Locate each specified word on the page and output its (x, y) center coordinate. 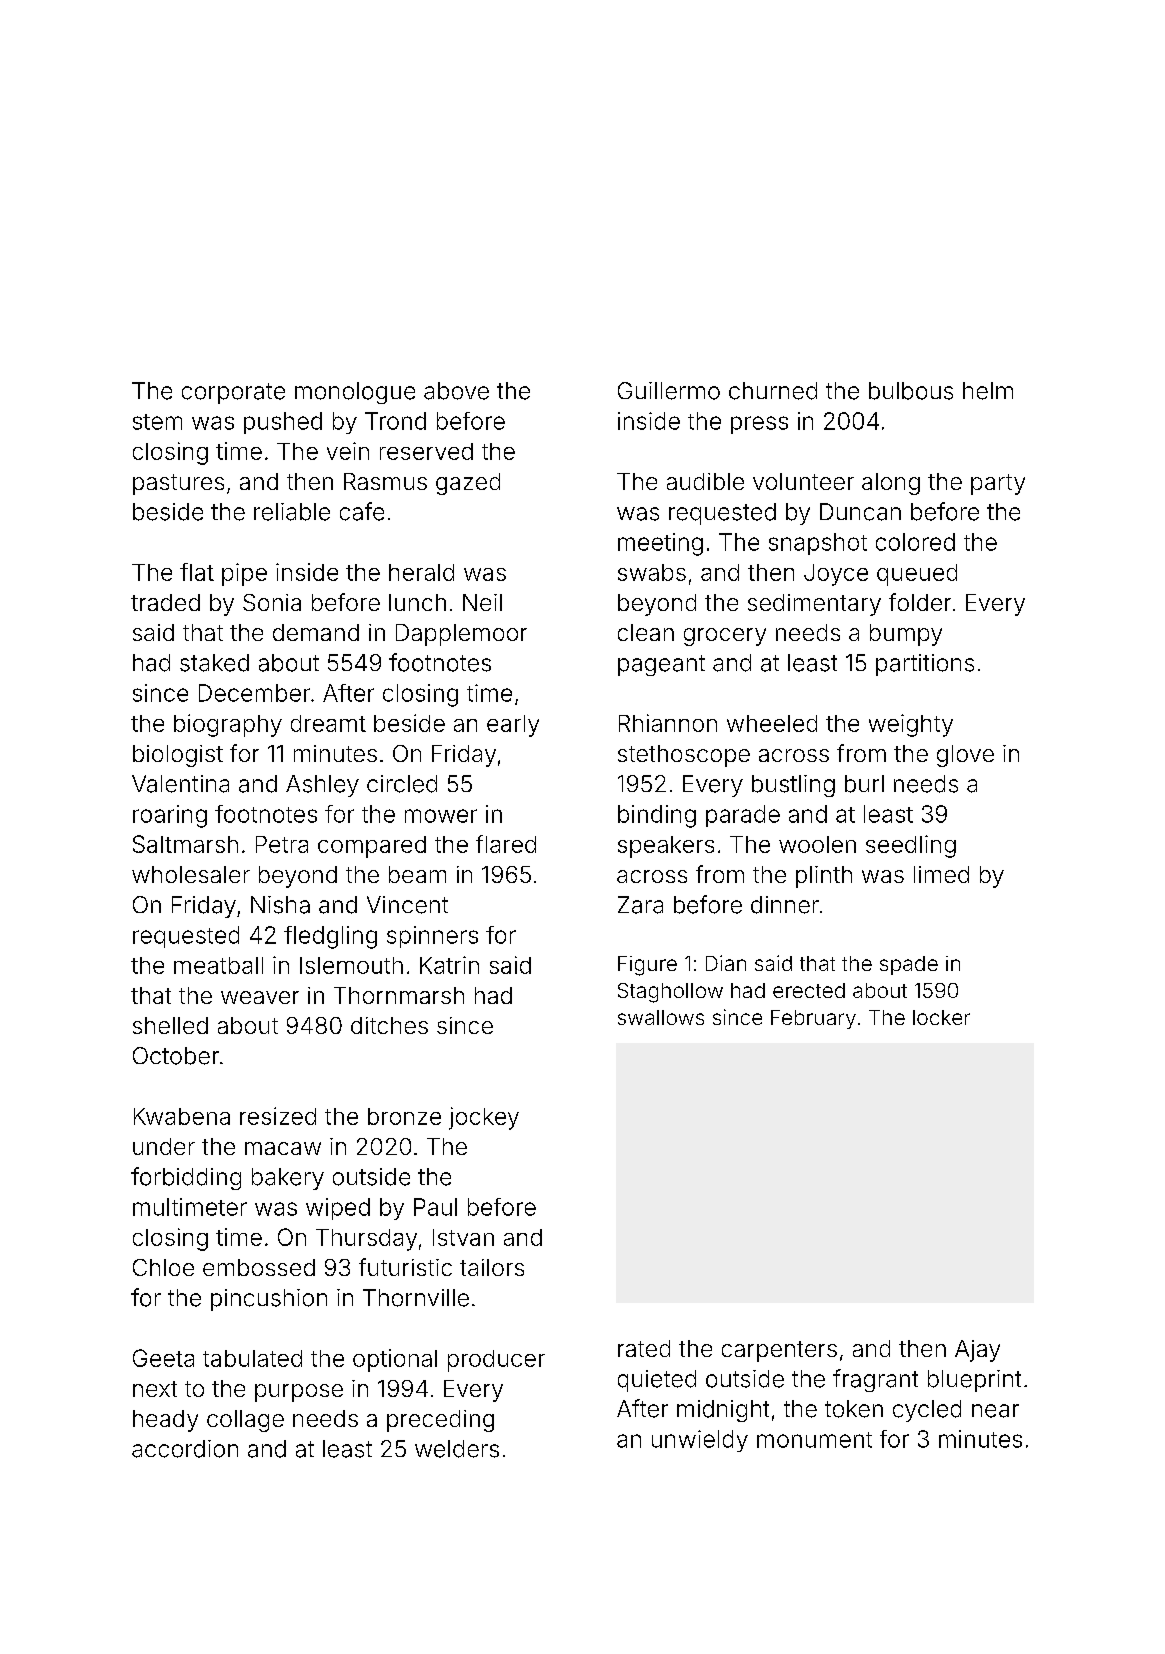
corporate (233, 393)
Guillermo (669, 391)
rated (644, 1348)
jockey (484, 1118)
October (176, 1056)
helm (988, 391)
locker (941, 1017)
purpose (299, 1393)
